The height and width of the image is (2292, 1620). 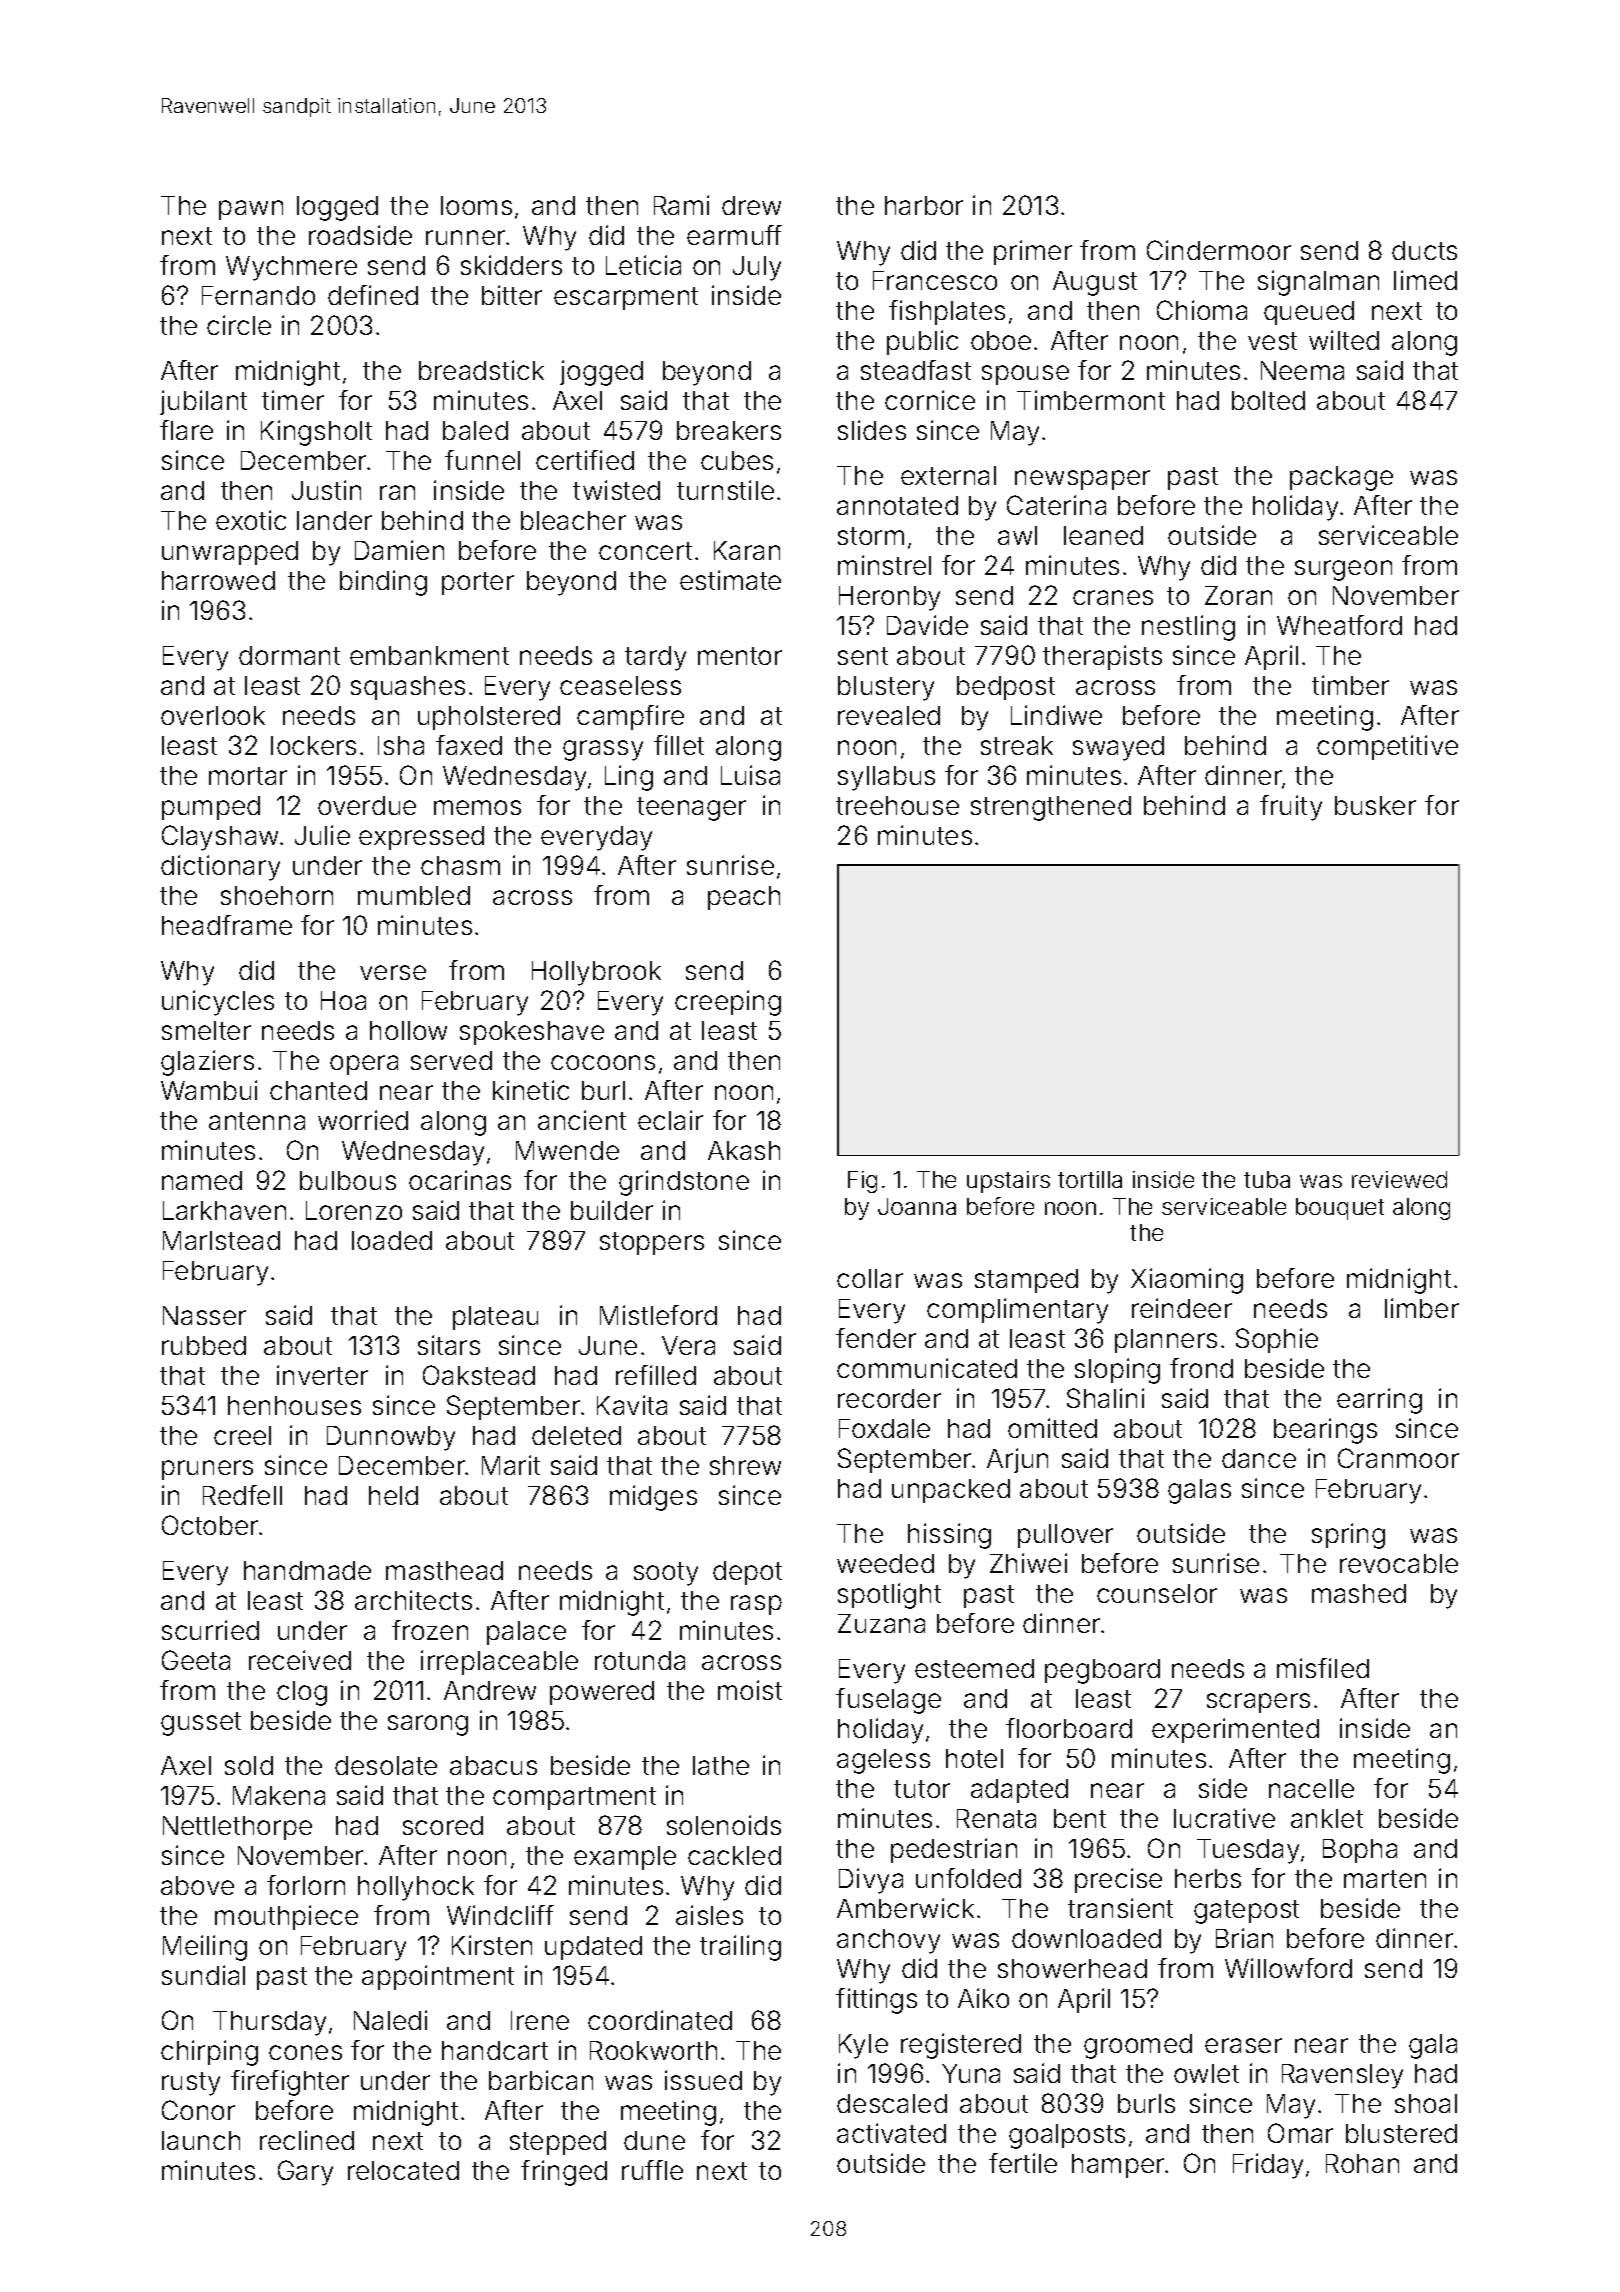 I want to click on August, so click(x=1095, y=283).
